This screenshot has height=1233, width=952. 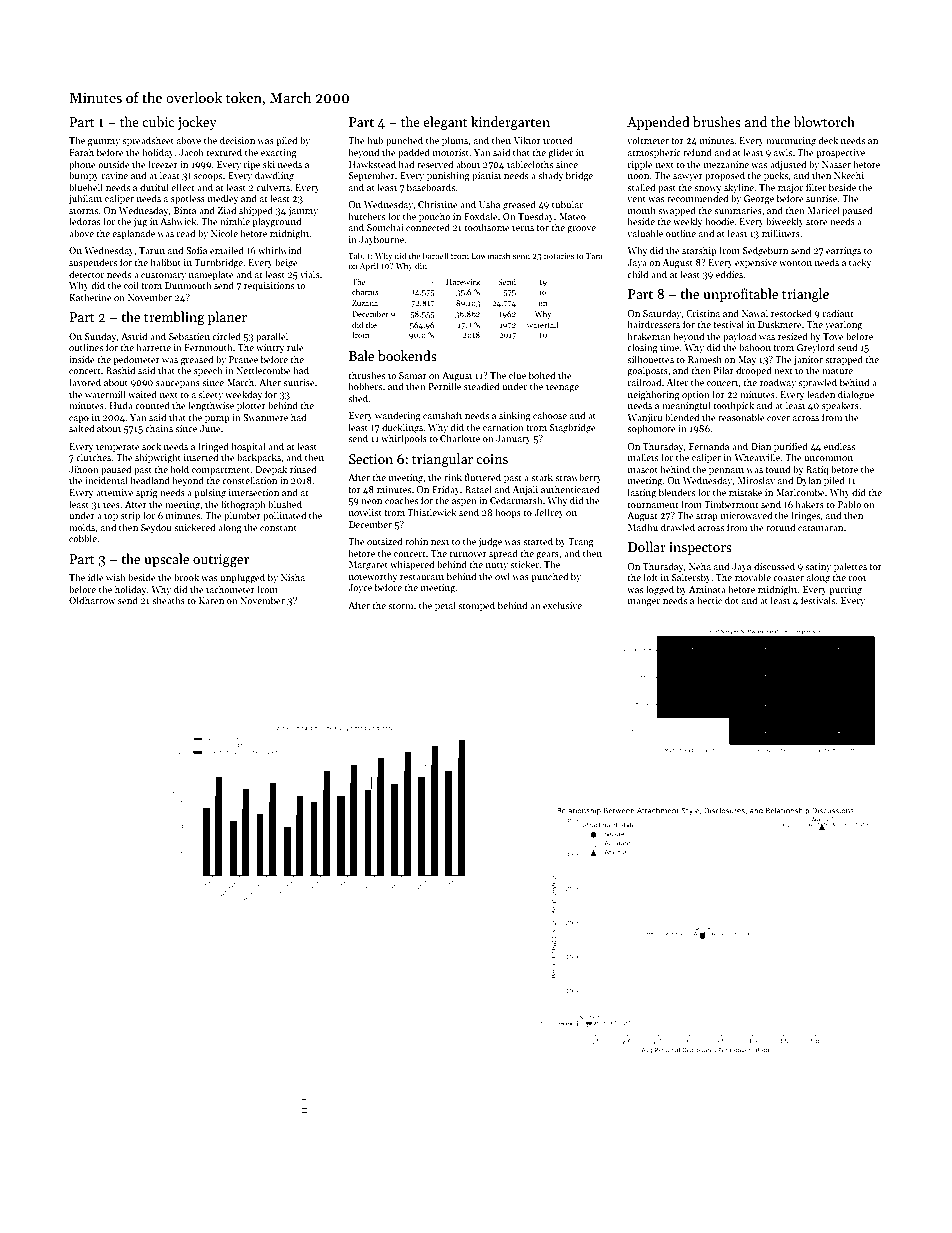 I want to click on Oldharrow, so click(x=92, y=600).
